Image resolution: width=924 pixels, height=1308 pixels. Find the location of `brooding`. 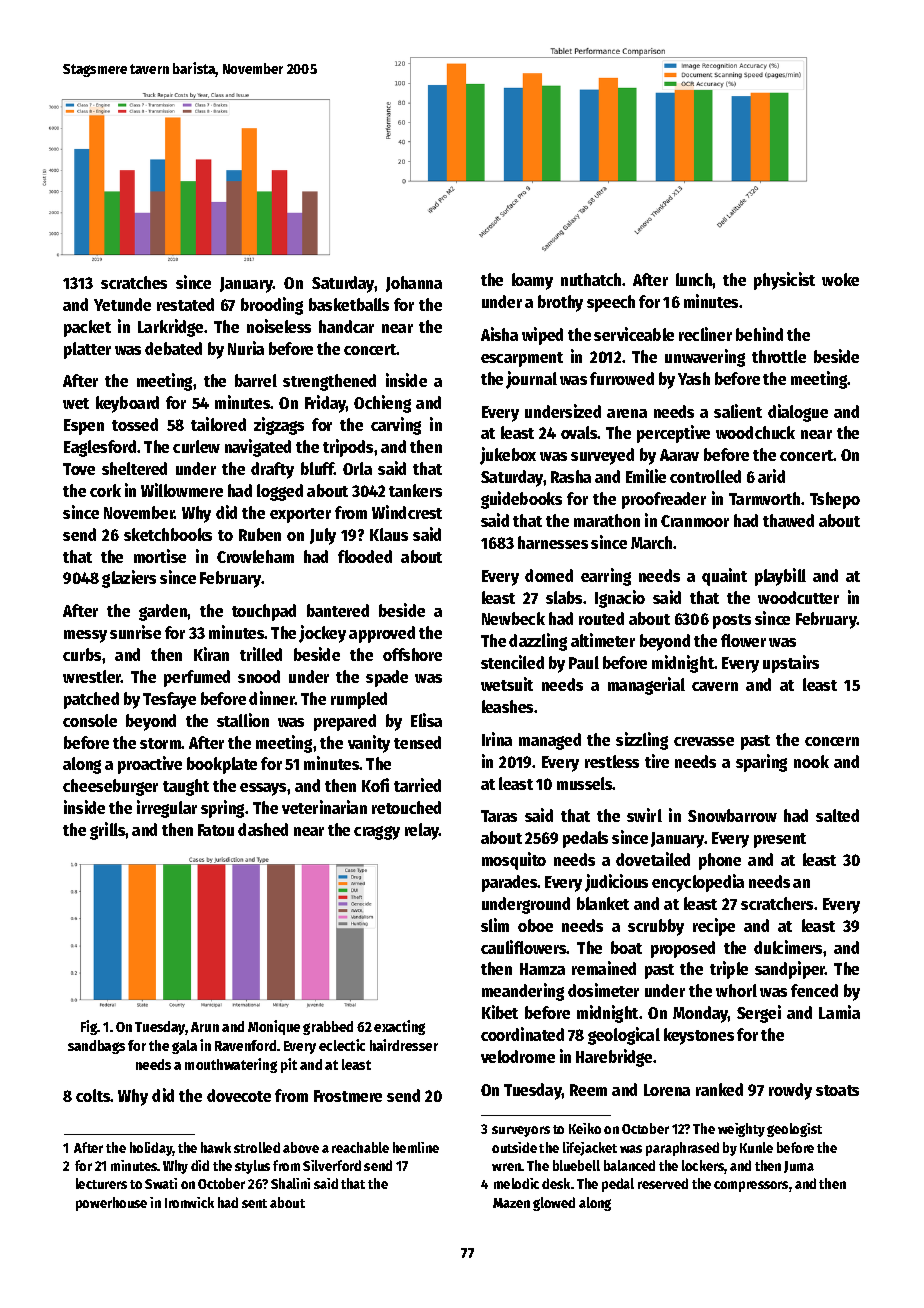

brooding is located at coordinates (272, 306).
